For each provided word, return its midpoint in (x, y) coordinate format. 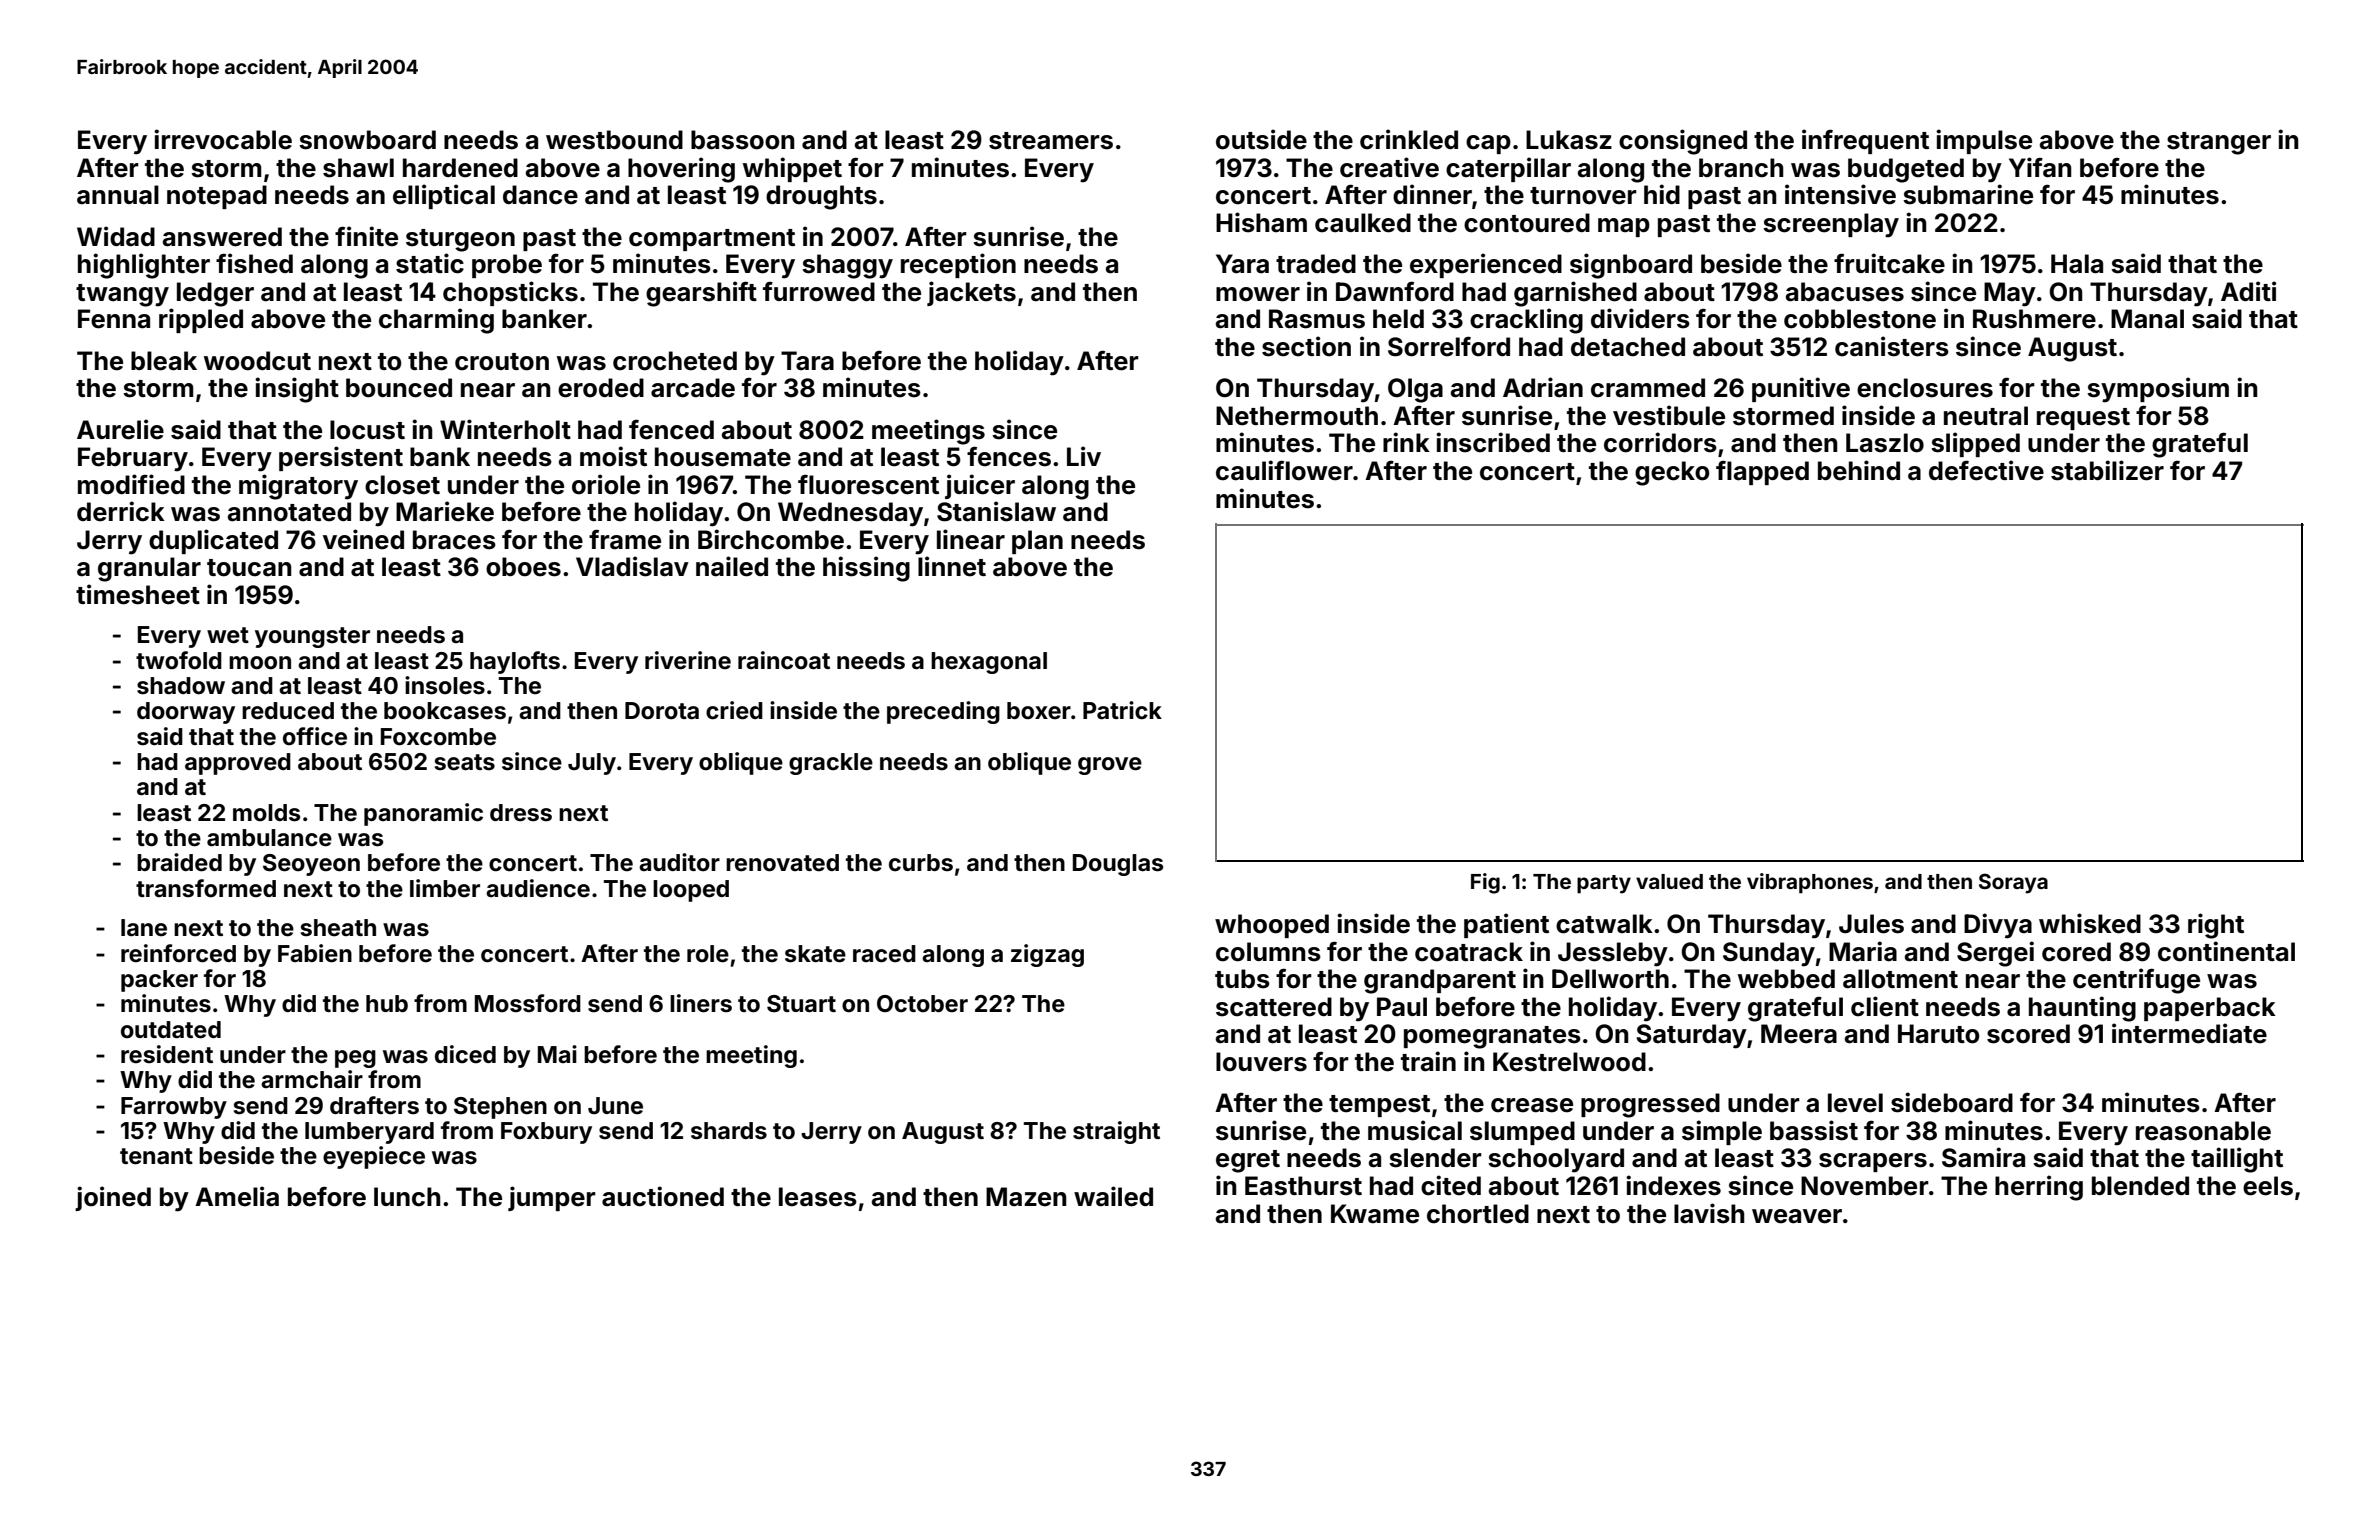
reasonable (2203, 1131)
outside (1261, 139)
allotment (1900, 979)
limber (445, 888)
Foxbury (546, 1133)
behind (1859, 470)
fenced (671, 429)
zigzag (1047, 955)
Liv (1084, 456)
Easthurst (1303, 1186)
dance (540, 195)
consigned (1683, 142)
